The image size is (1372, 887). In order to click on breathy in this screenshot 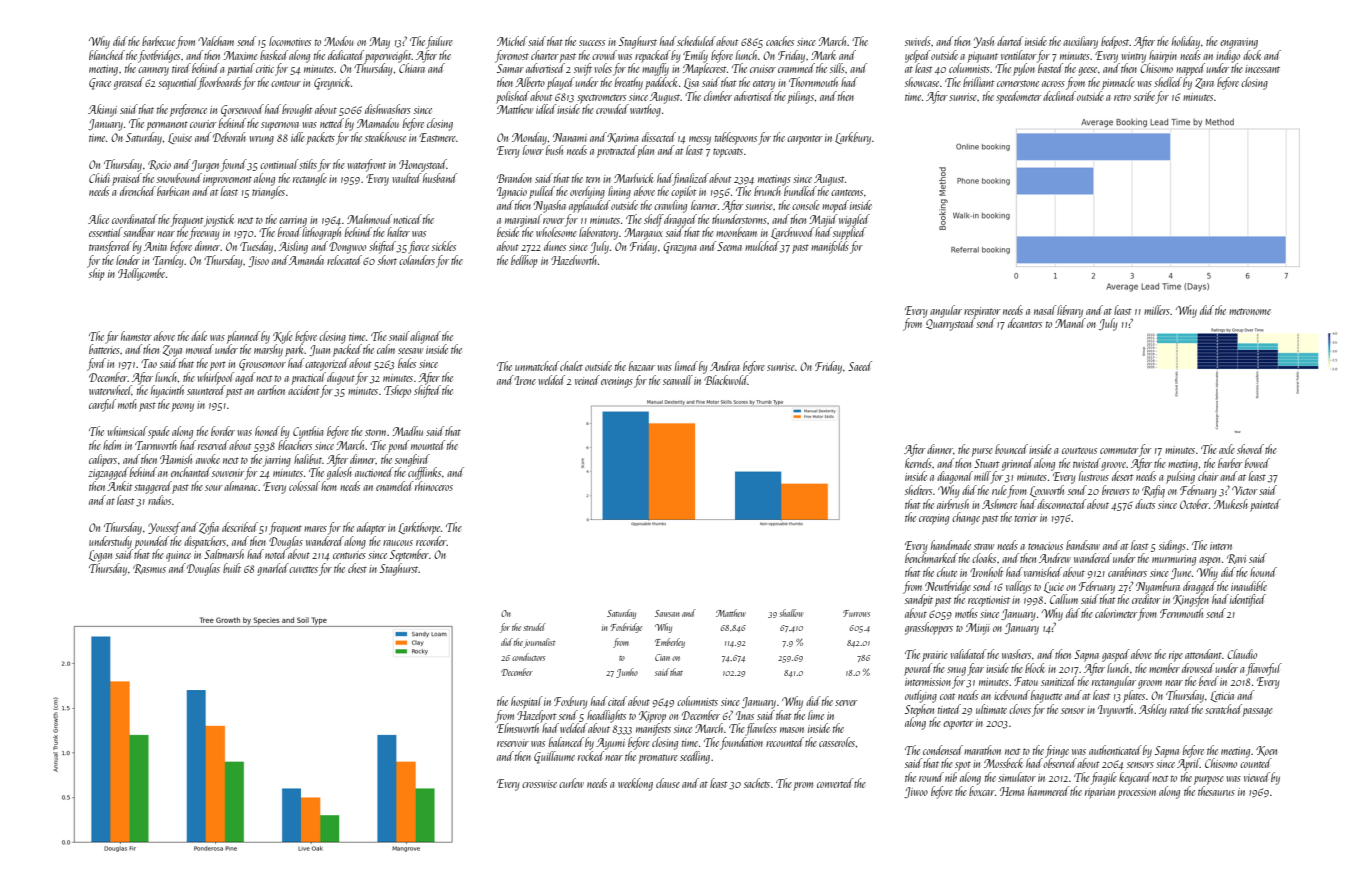, I will do `click(629, 83)`.
